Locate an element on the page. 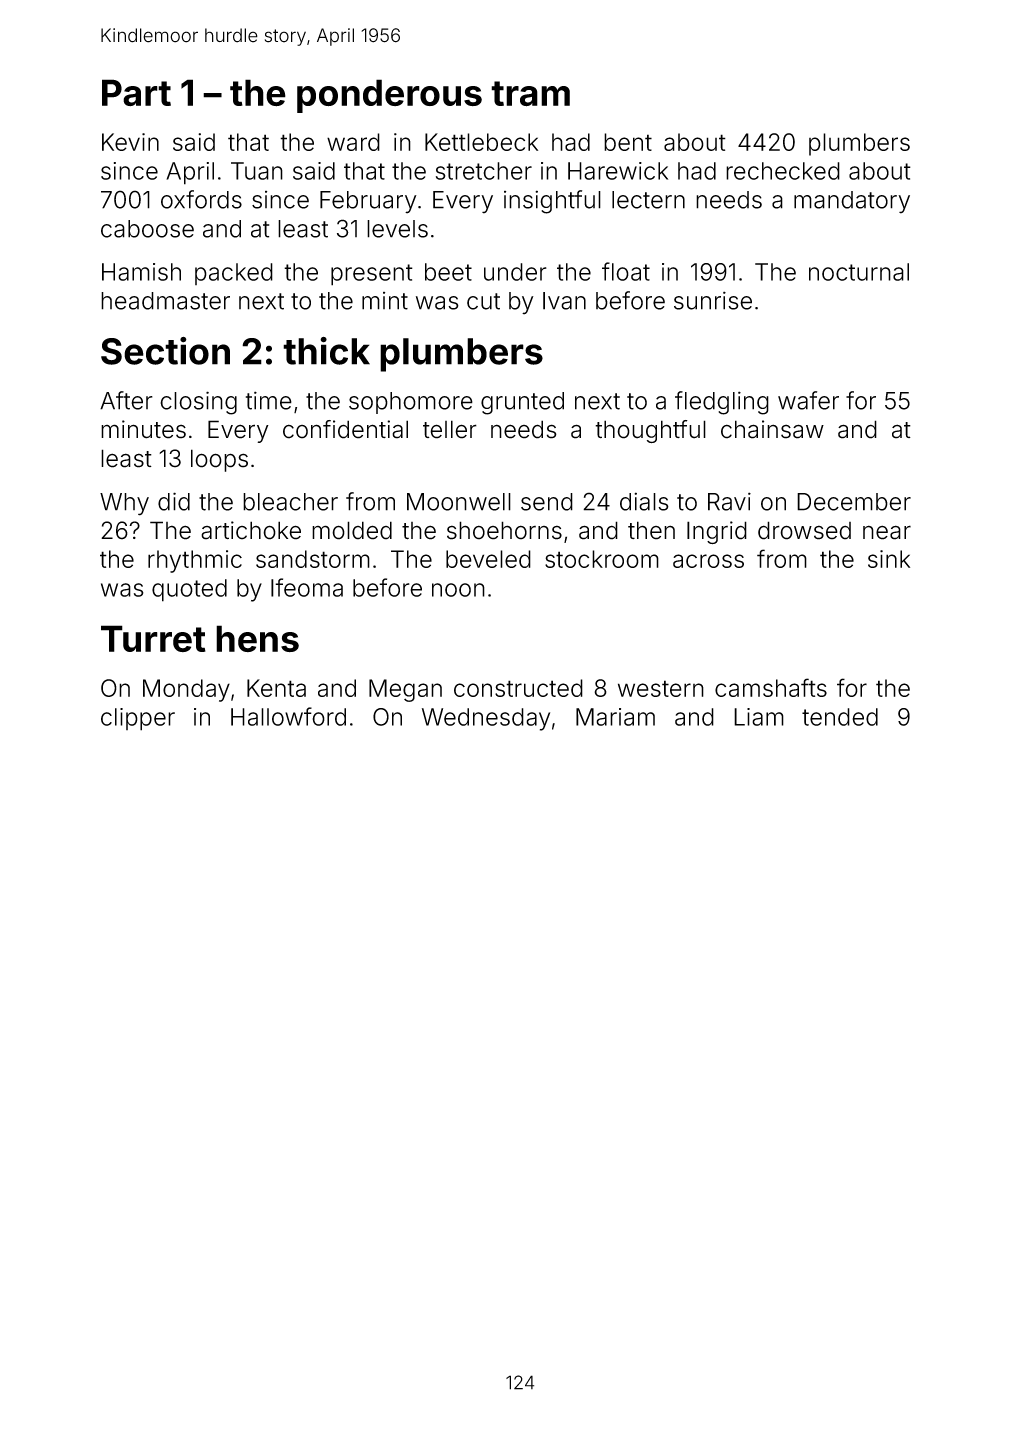  rechecked is located at coordinates (783, 171).
